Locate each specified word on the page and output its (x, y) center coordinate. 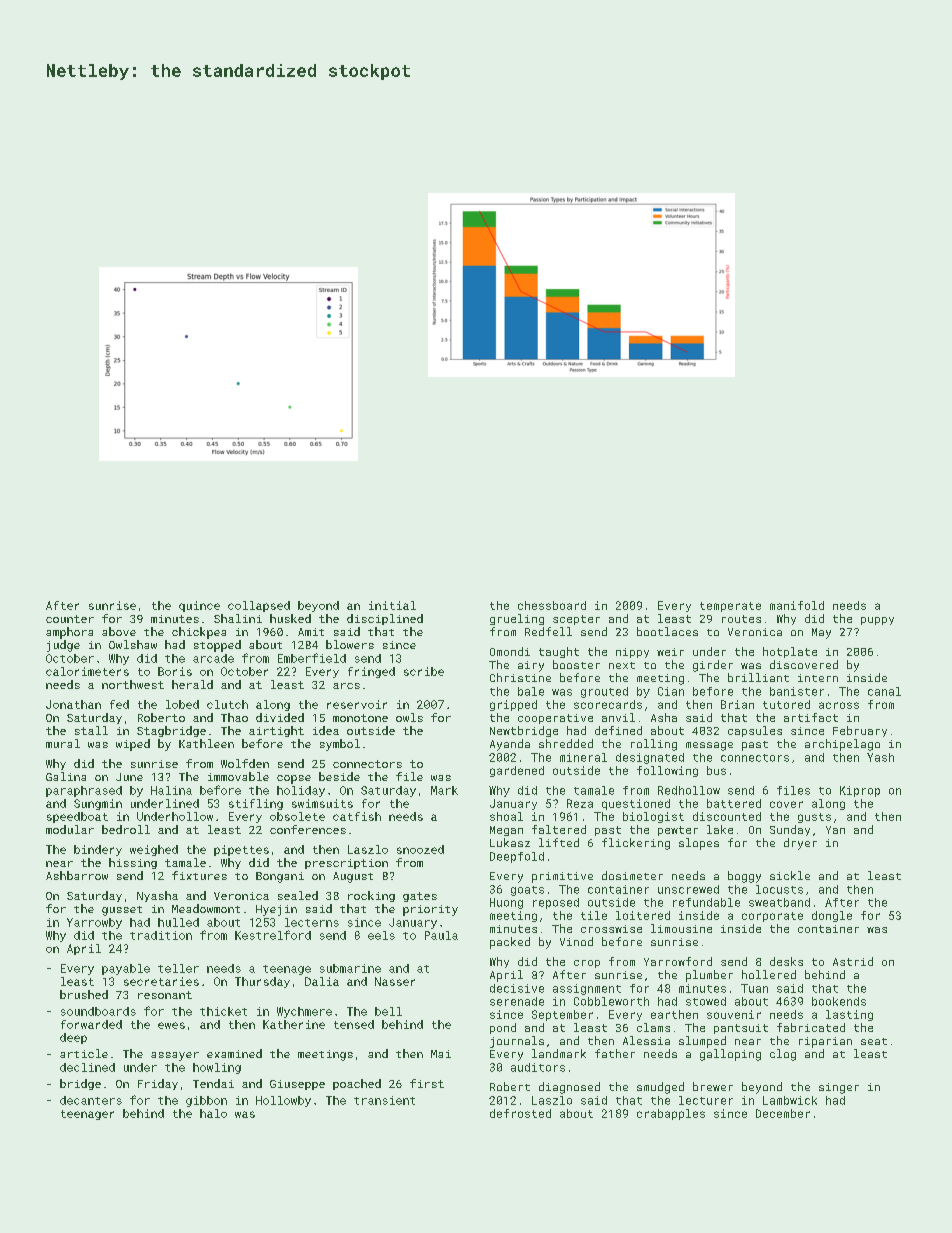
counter (70, 619)
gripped (513, 705)
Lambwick (790, 1100)
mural (63, 743)
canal (884, 691)
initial (392, 605)
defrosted (520, 1113)
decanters (91, 1100)
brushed (84, 994)
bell (388, 1011)
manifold (797, 605)
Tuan (754, 988)
